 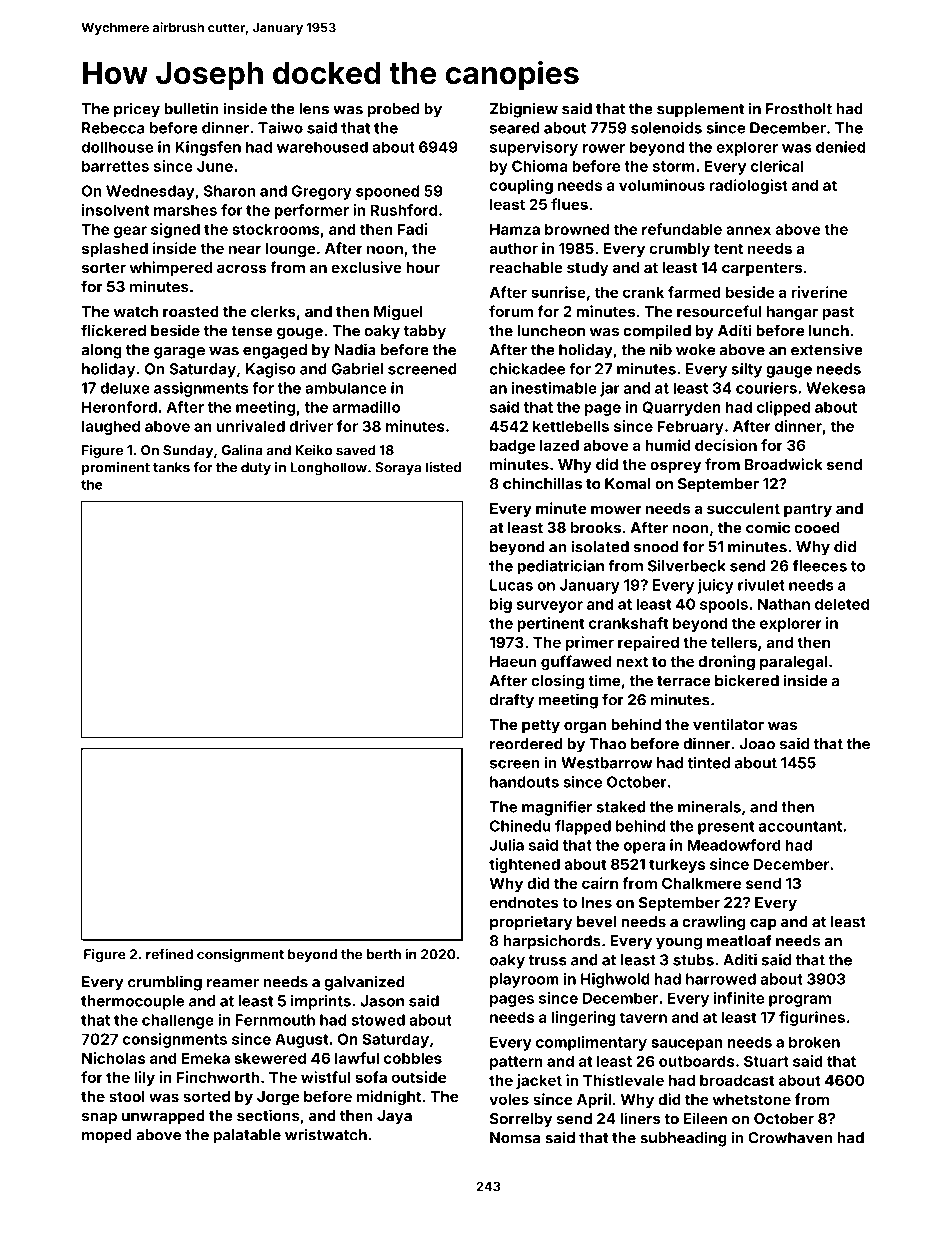 What do you see at coordinates (799, 109) in the document?
I see `Frostholt` at bounding box center [799, 109].
